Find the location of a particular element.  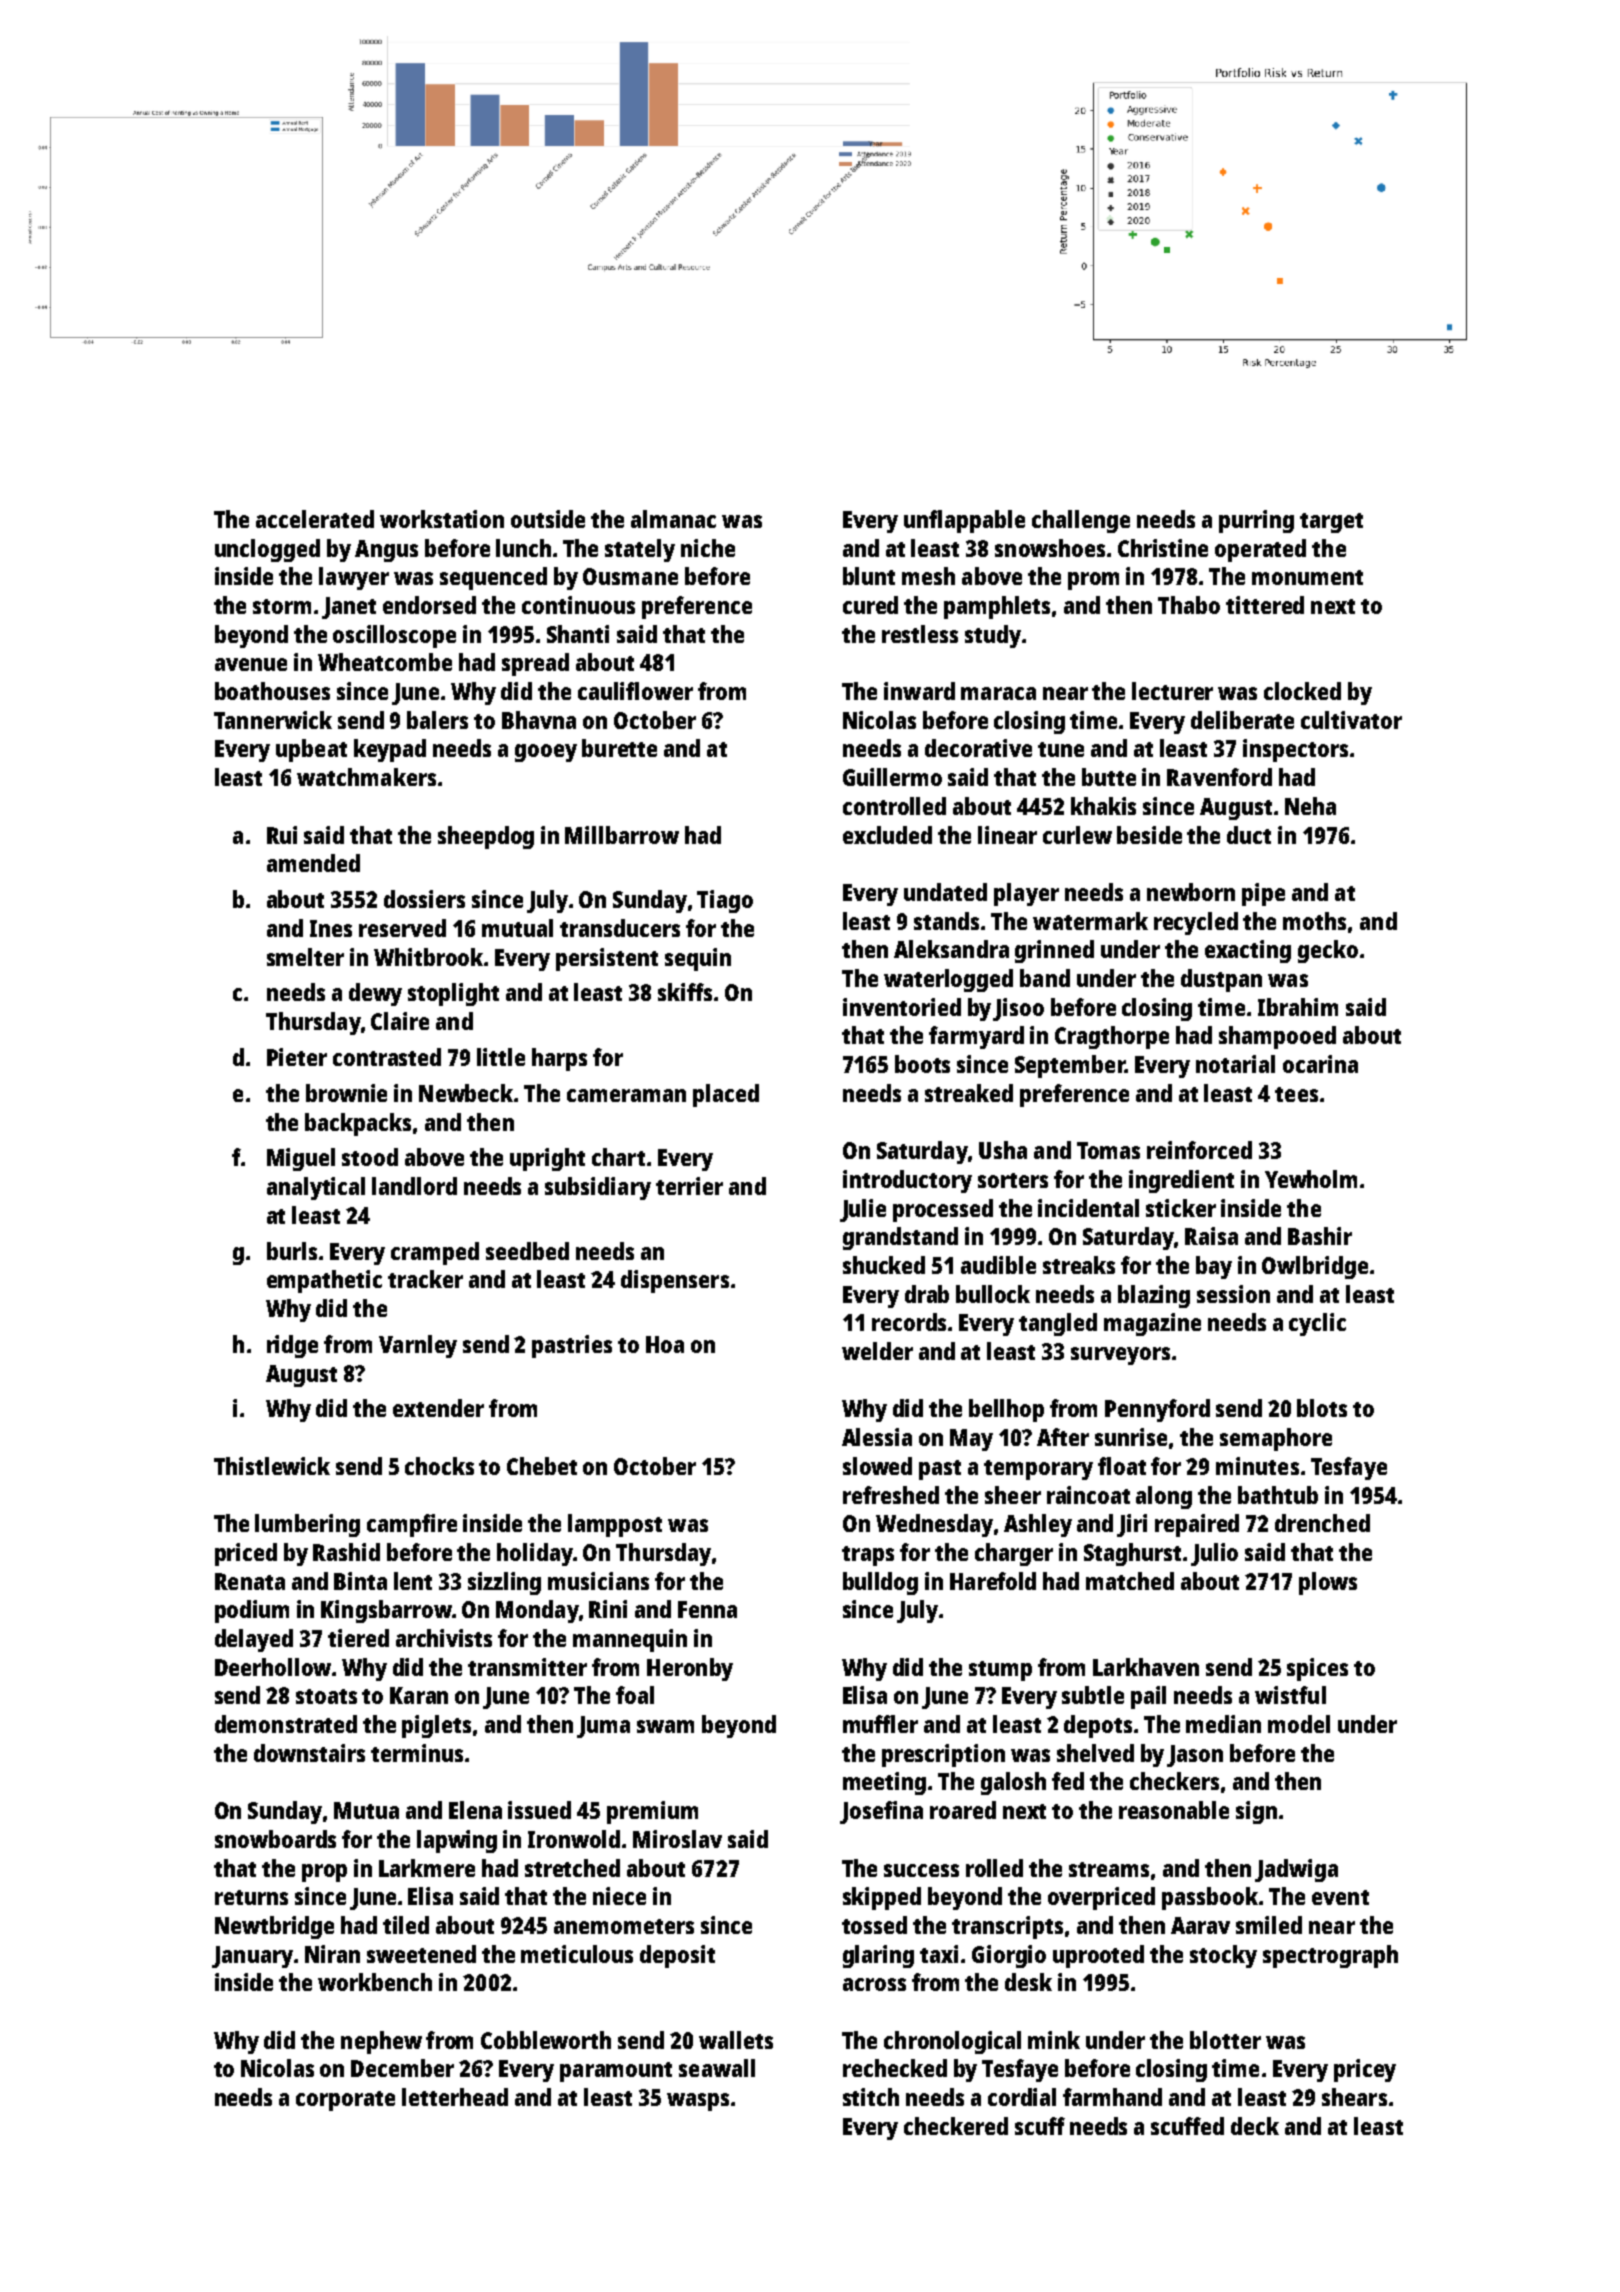

Larkmere is located at coordinates (427, 1868).
